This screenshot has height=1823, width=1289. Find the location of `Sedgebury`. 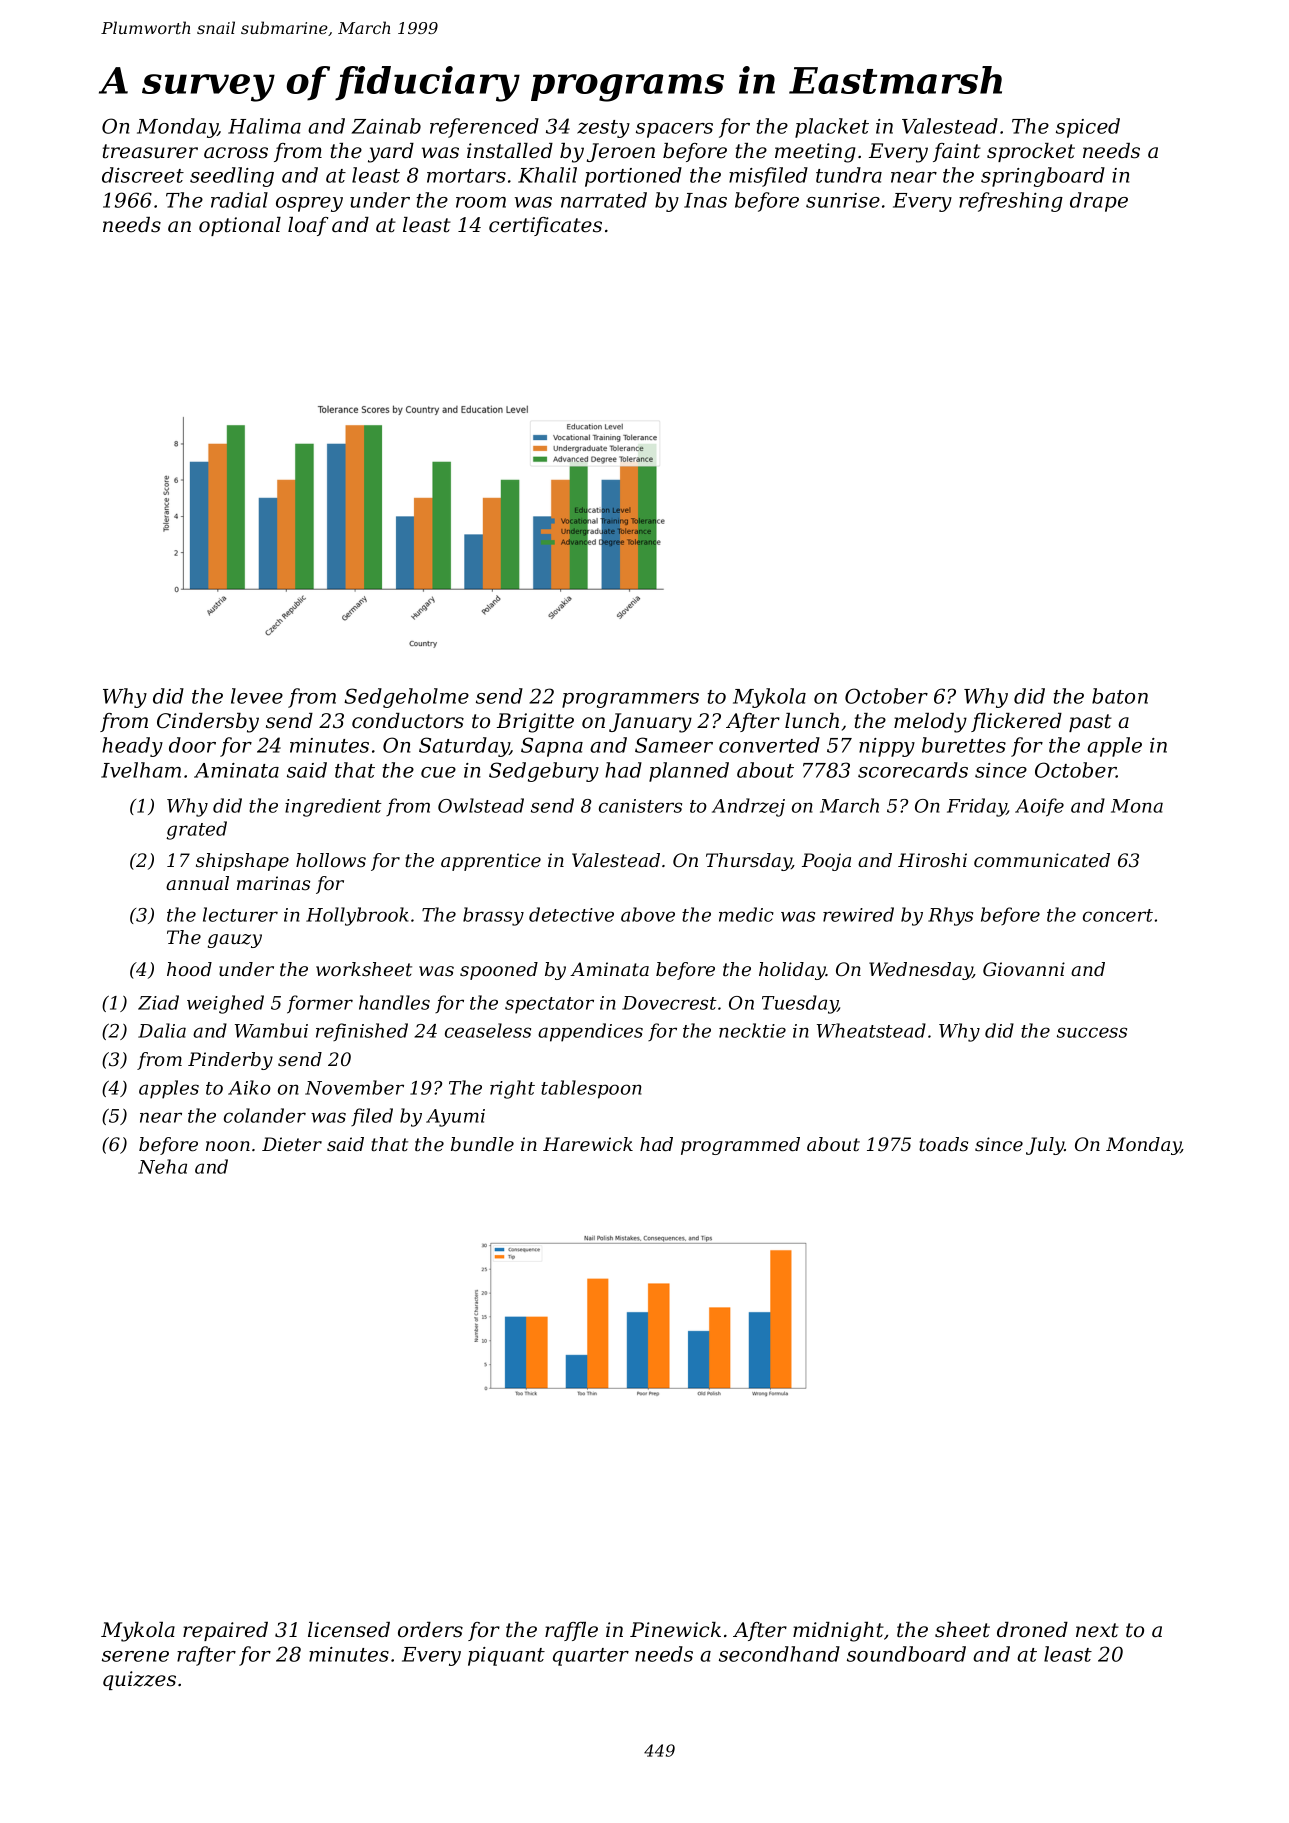

Sedgebury is located at coordinates (544, 772).
